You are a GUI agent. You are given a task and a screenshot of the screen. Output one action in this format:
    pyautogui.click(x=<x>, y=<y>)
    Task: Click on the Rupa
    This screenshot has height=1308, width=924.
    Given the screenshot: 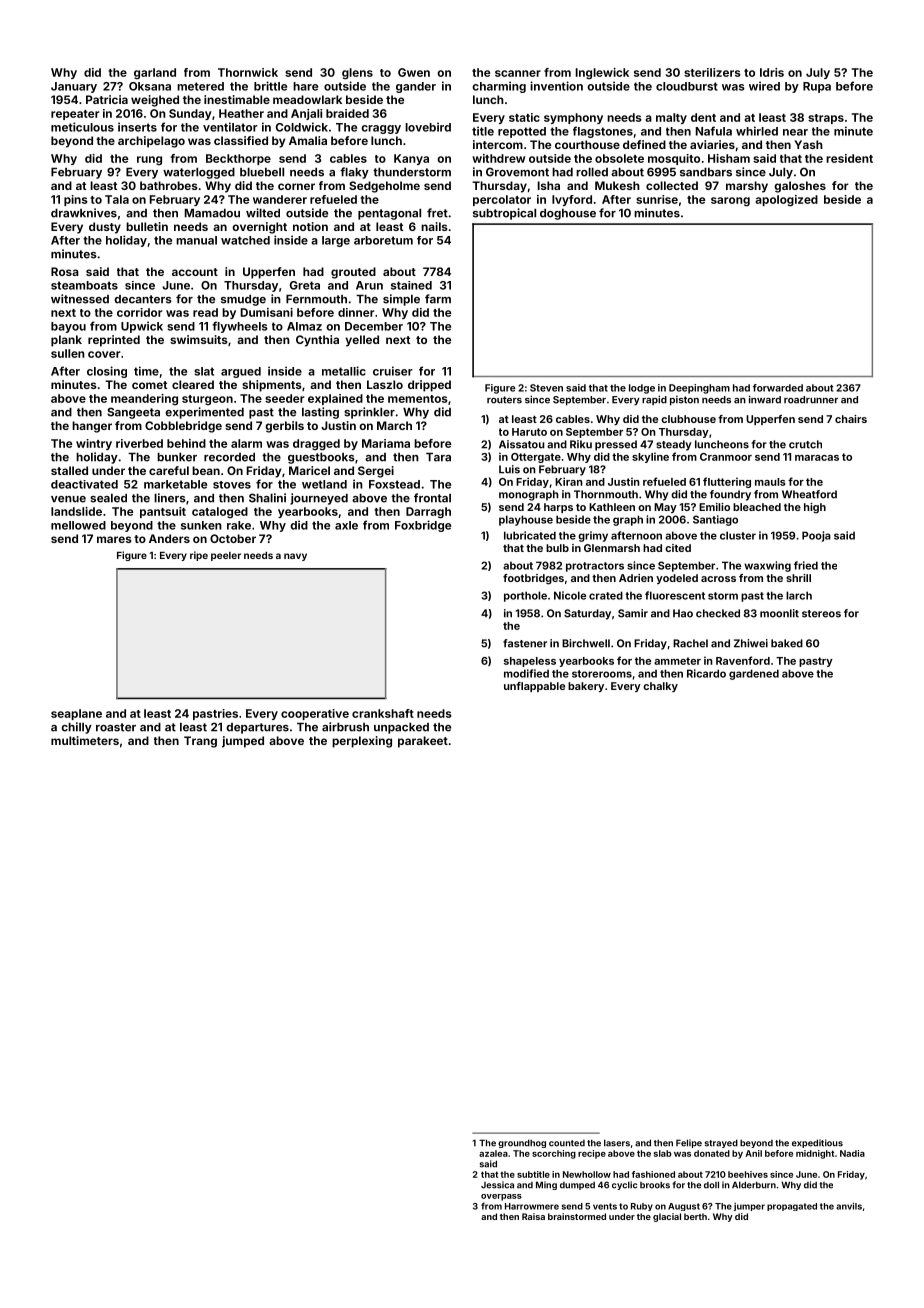 What is the action you would take?
    pyautogui.click(x=817, y=87)
